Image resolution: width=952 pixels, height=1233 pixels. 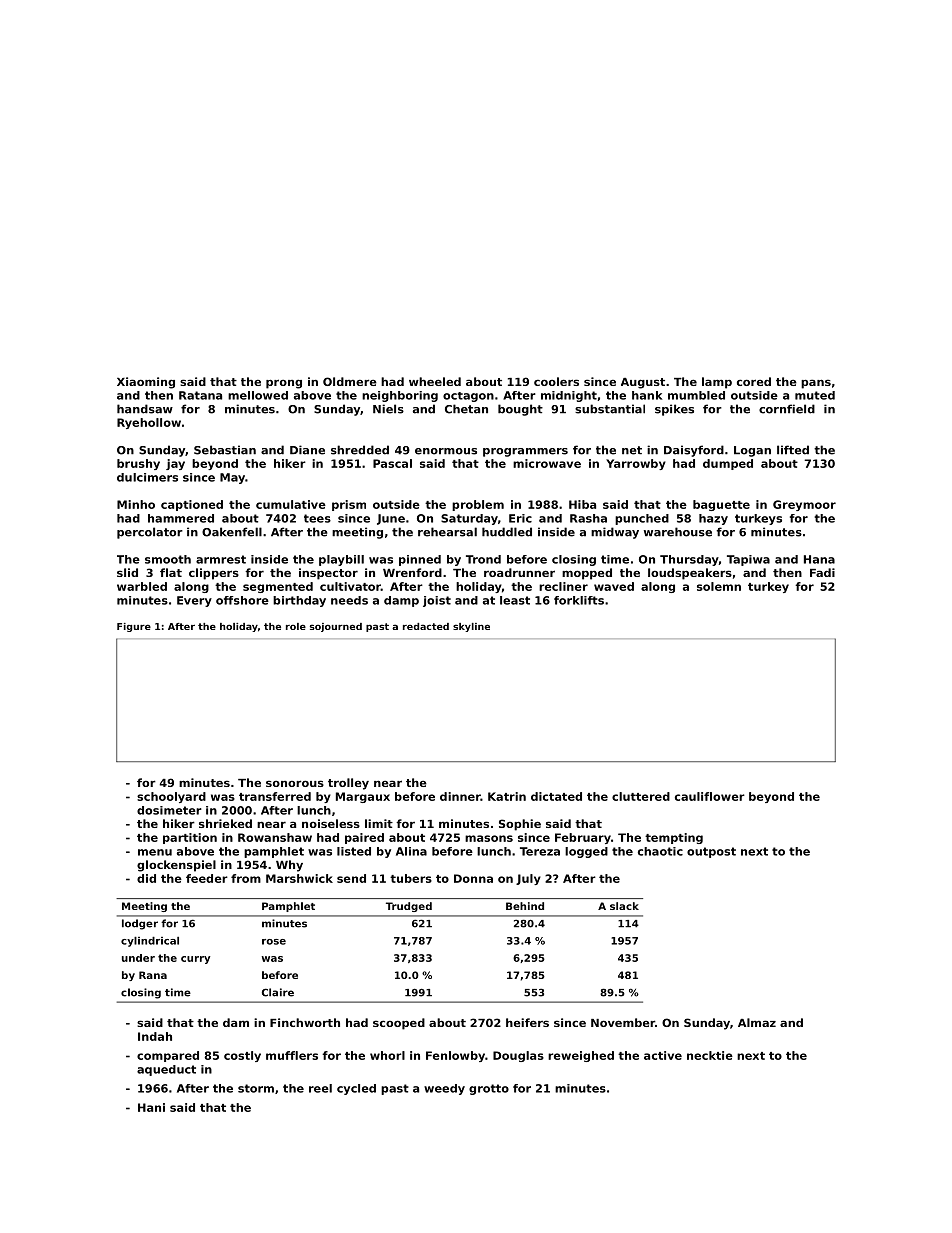 What do you see at coordinates (292, 1055) in the screenshot?
I see `mufflers` at bounding box center [292, 1055].
